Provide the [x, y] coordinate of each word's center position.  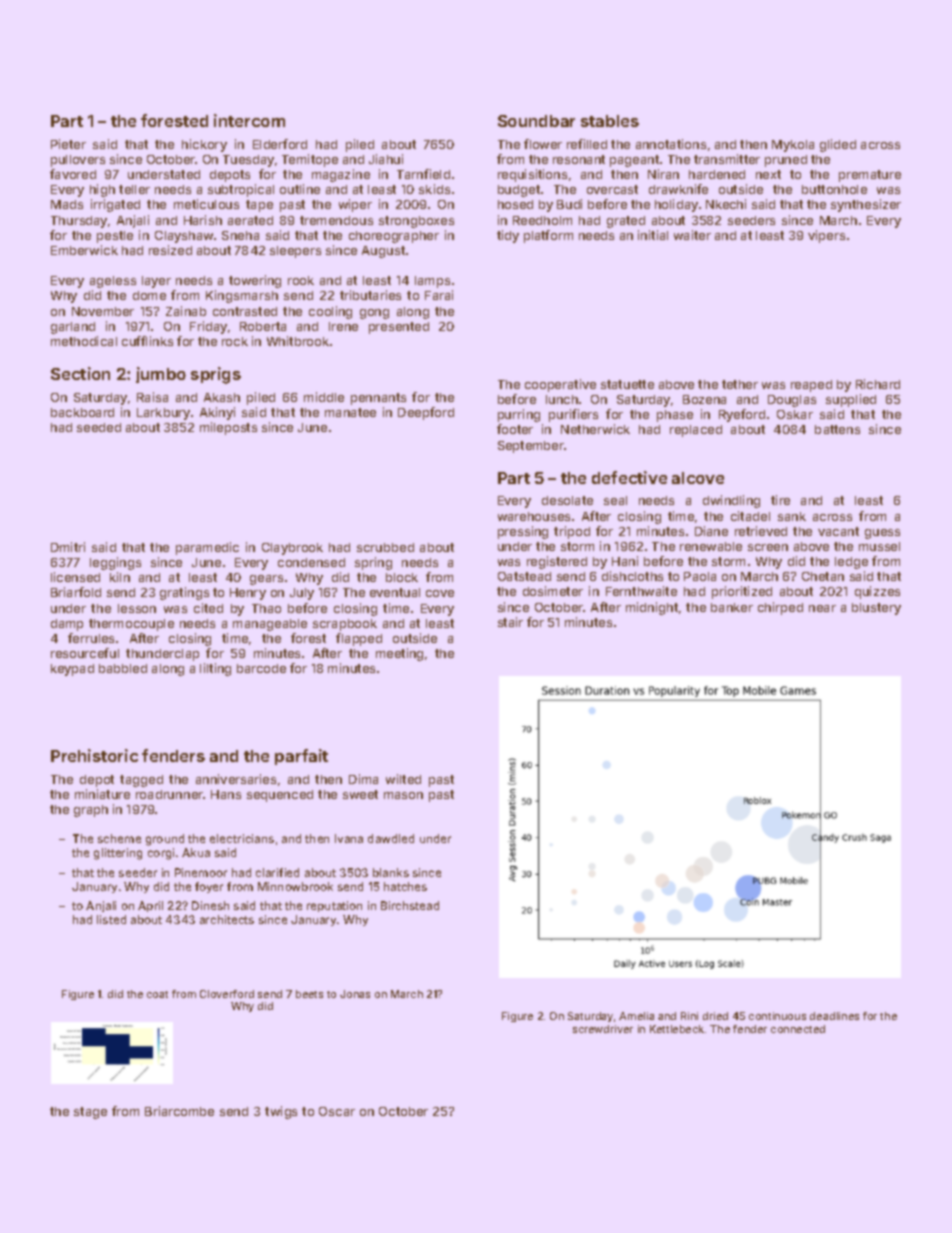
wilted [403, 779]
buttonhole [834, 189]
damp [67, 625]
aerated [250, 220]
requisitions [532, 175]
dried [715, 1016]
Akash [222, 397]
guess [882, 534]
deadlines [834, 1016]
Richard [878, 384]
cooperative [560, 385]
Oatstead [524, 576]
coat [157, 994]
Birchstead [410, 905]
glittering [118, 854]
